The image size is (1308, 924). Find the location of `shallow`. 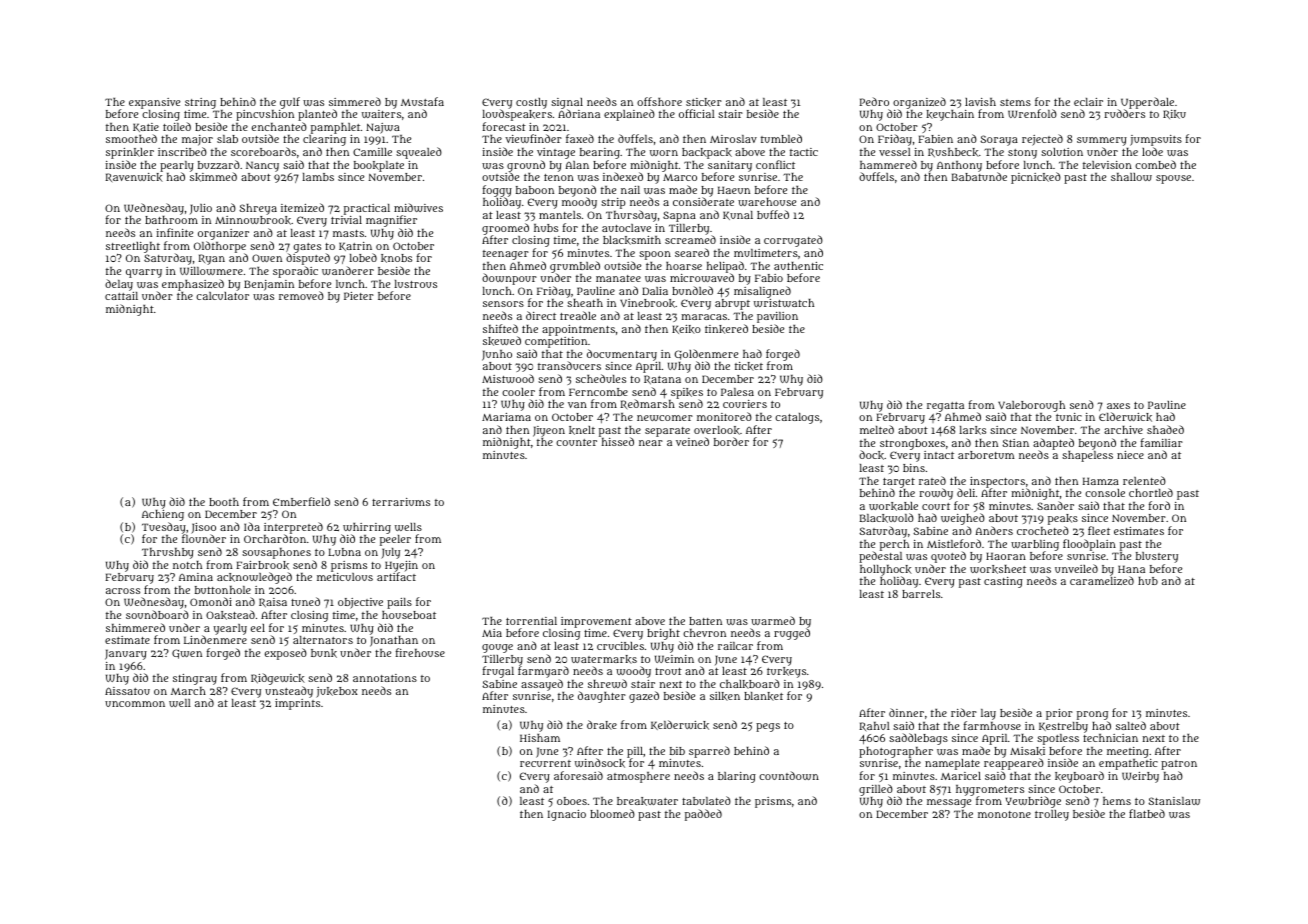

shallow is located at coordinates (1131, 177).
